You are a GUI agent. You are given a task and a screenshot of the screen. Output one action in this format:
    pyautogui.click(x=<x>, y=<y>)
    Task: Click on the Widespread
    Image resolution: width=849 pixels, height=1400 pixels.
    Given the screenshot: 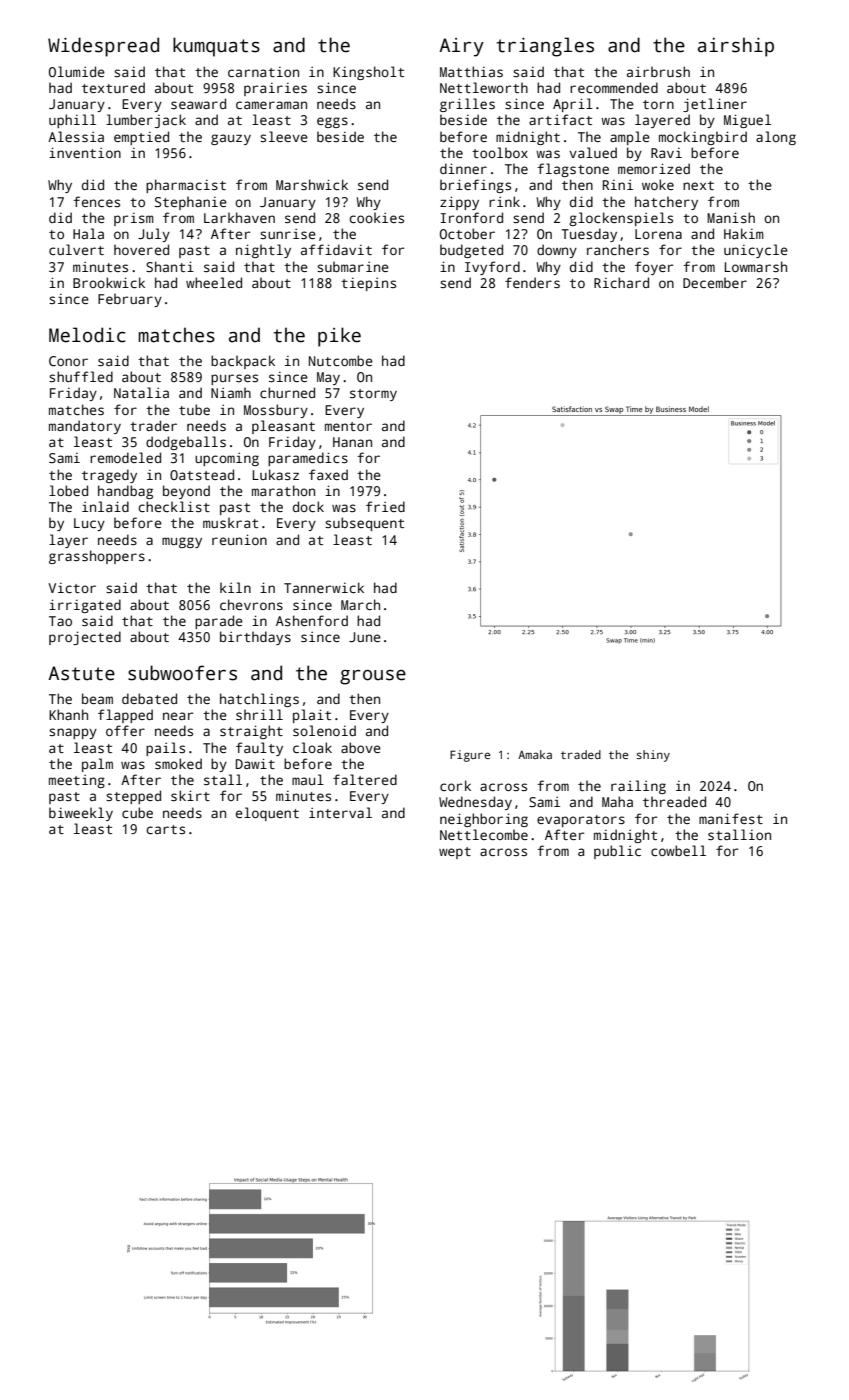 What is the action you would take?
    pyautogui.click(x=103, y=47)
